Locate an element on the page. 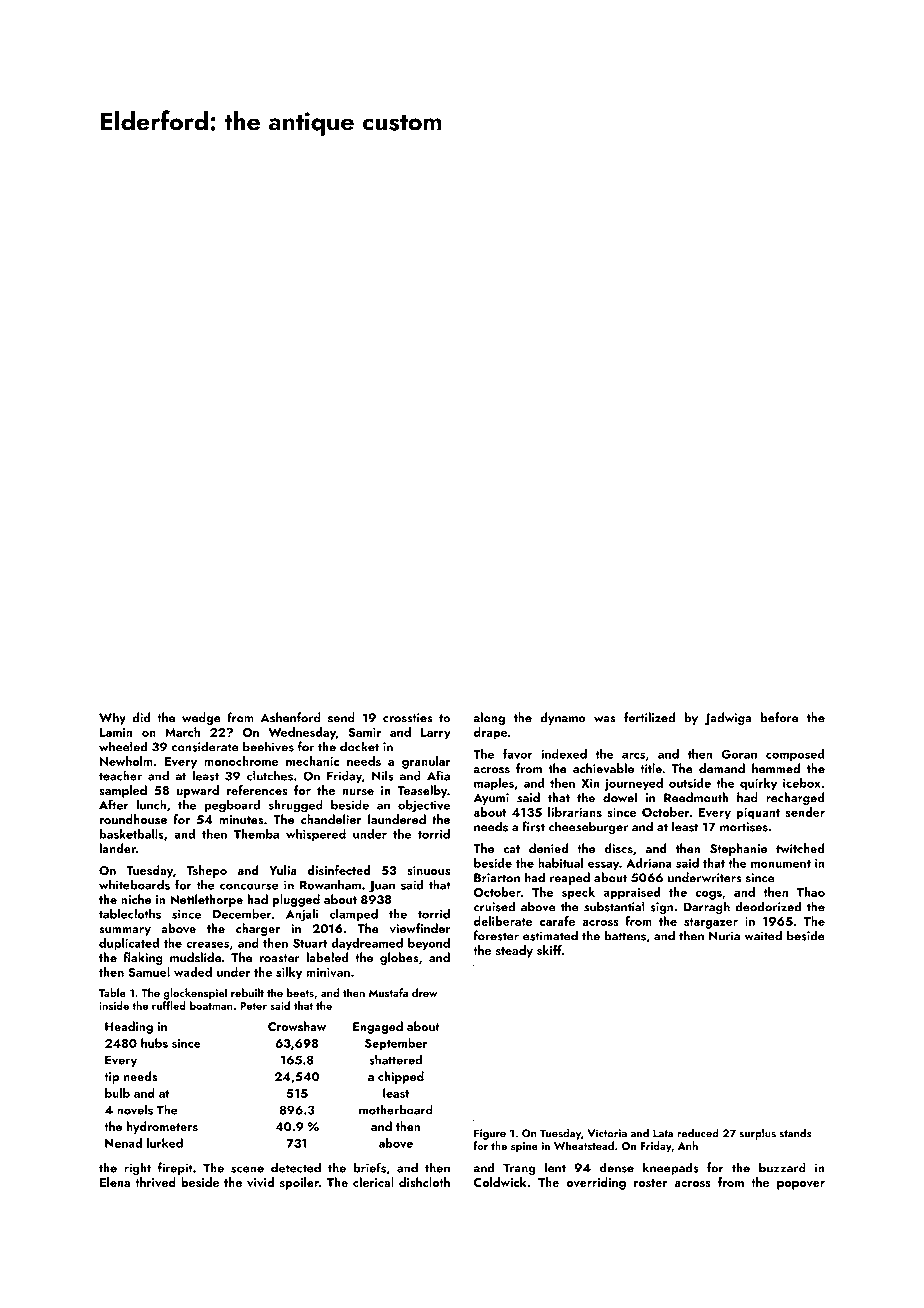 This document has width=924, height=1308. drew is located at coordinates (424, 992).
